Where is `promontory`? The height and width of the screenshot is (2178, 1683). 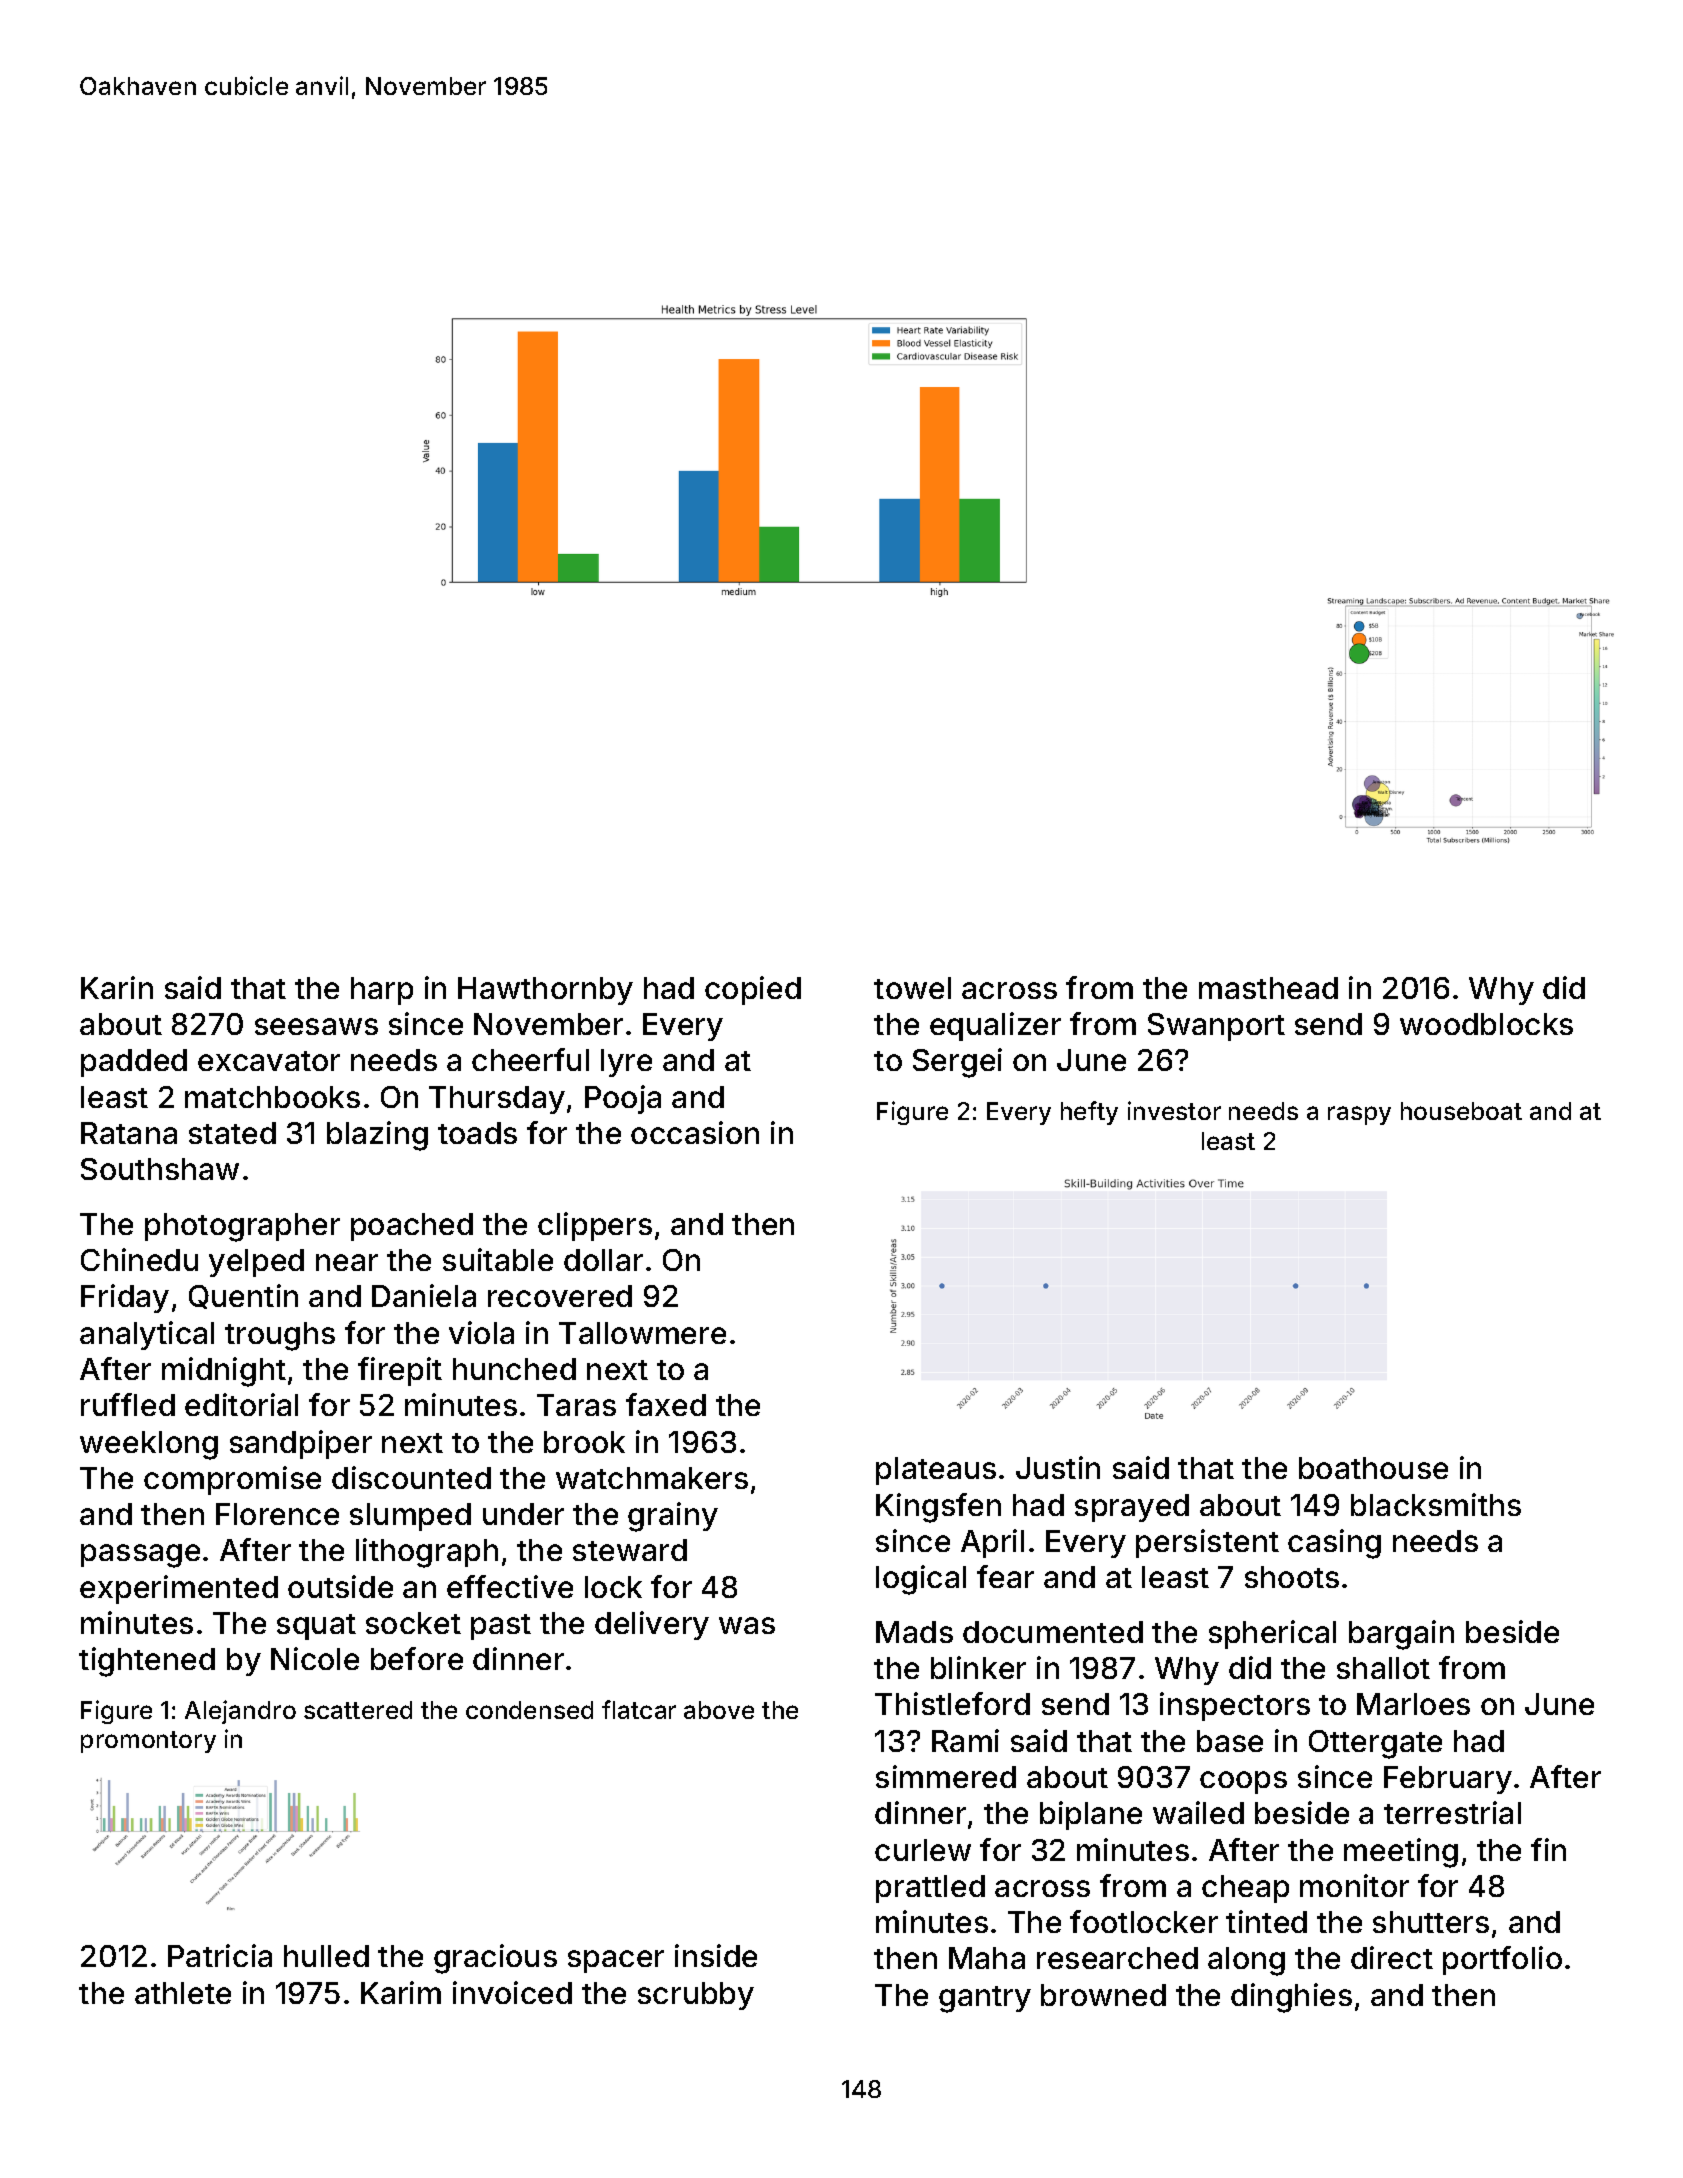
promontory is located at coordinates (148, 1742).
